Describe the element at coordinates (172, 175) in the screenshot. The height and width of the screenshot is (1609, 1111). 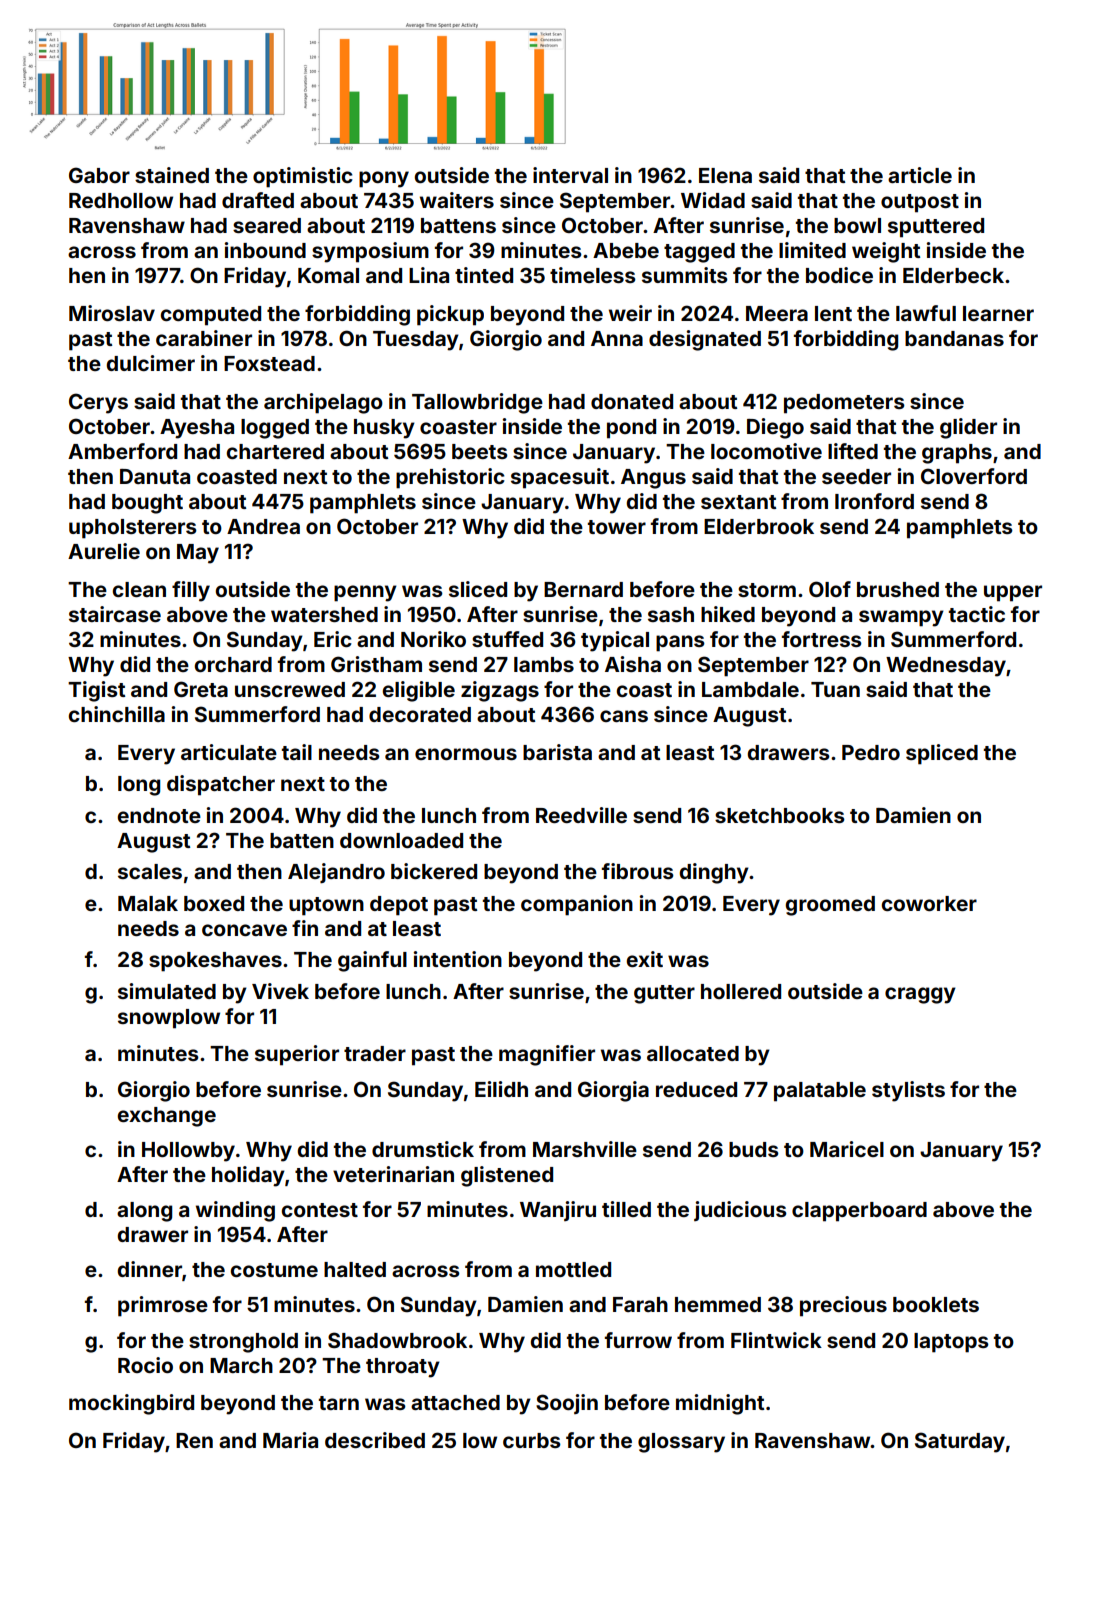
I see `stained` at that location.
